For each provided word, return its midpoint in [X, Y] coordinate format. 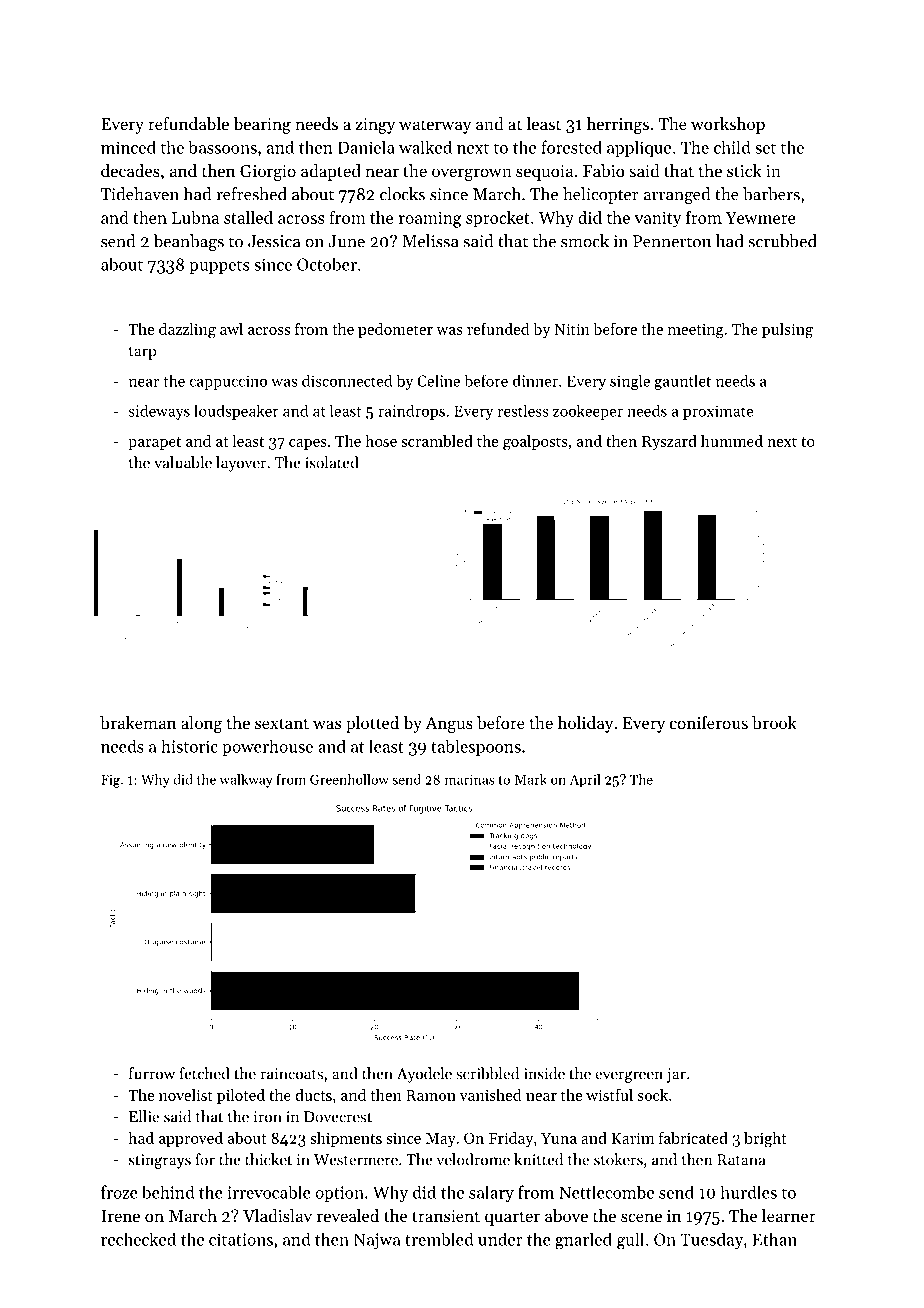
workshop [728, 125]
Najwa [377, 1241]
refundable [188, 123]
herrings [618, 125]
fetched [205, 1073]
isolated [332, 462]
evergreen [629, 1077]
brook [774, 722]
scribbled [487, 1073]
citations [241, 1239]
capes [308, 444]
